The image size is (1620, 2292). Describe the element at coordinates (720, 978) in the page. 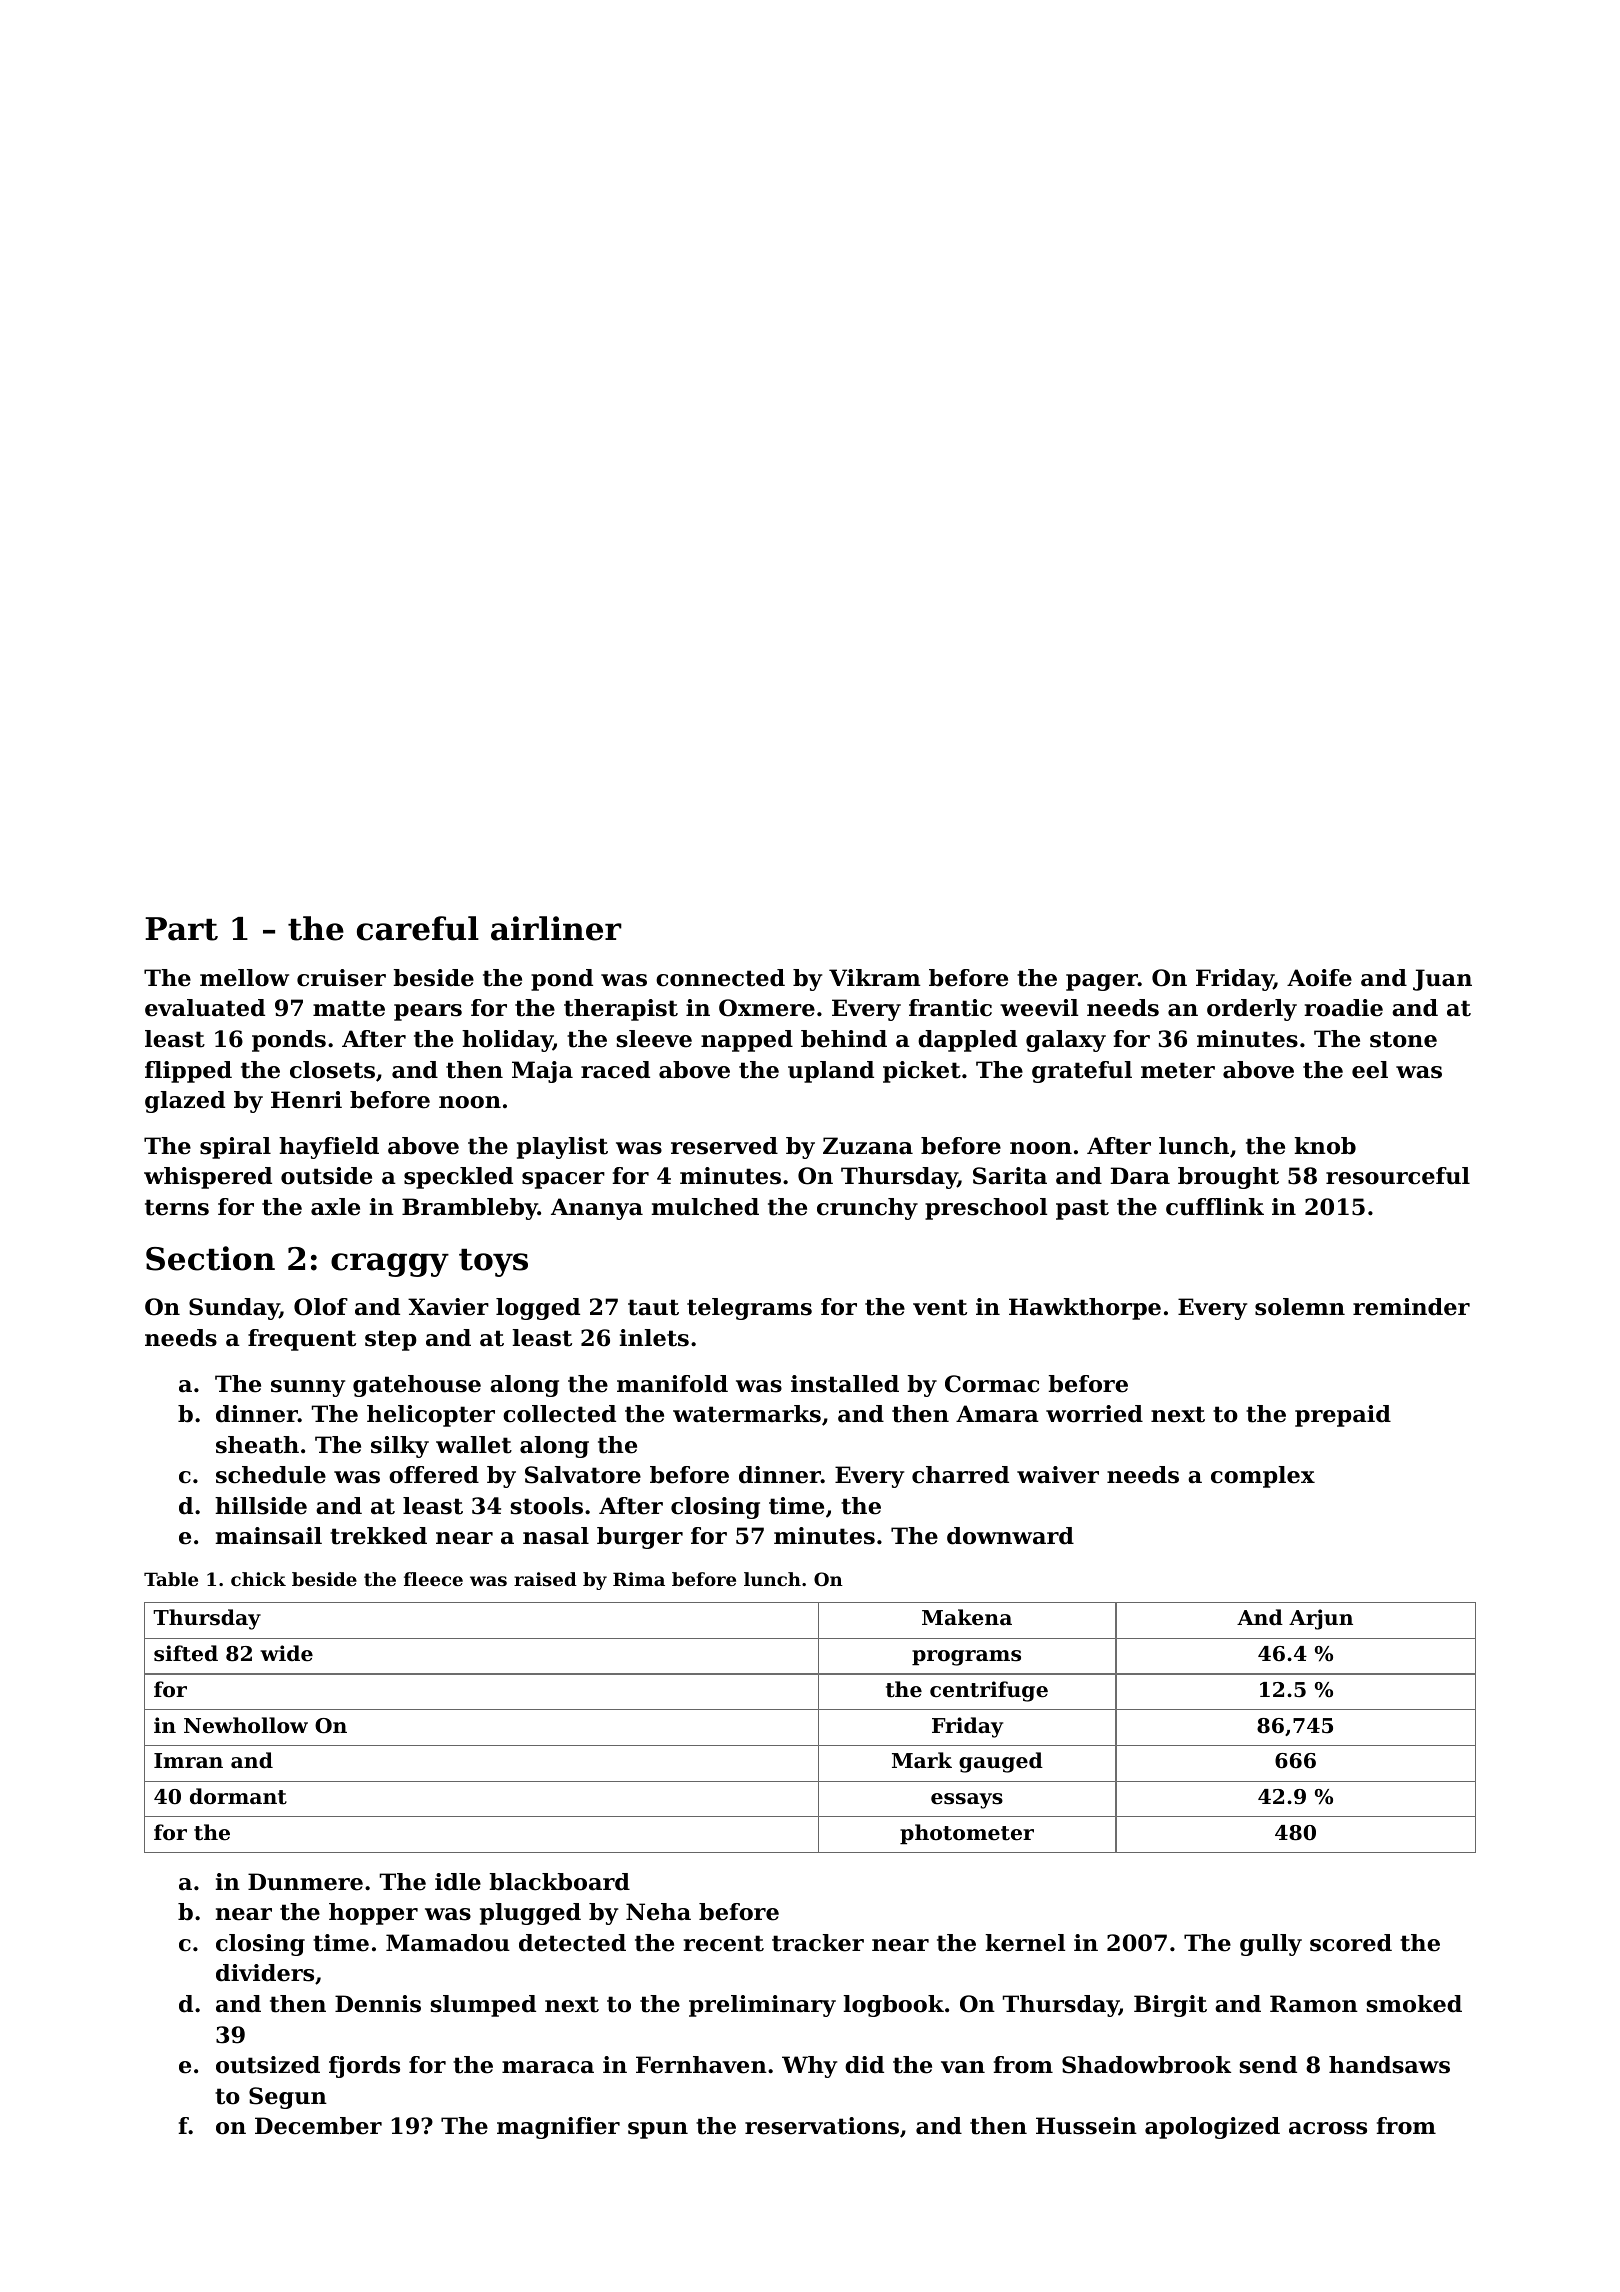

I see `connected` at that location.
